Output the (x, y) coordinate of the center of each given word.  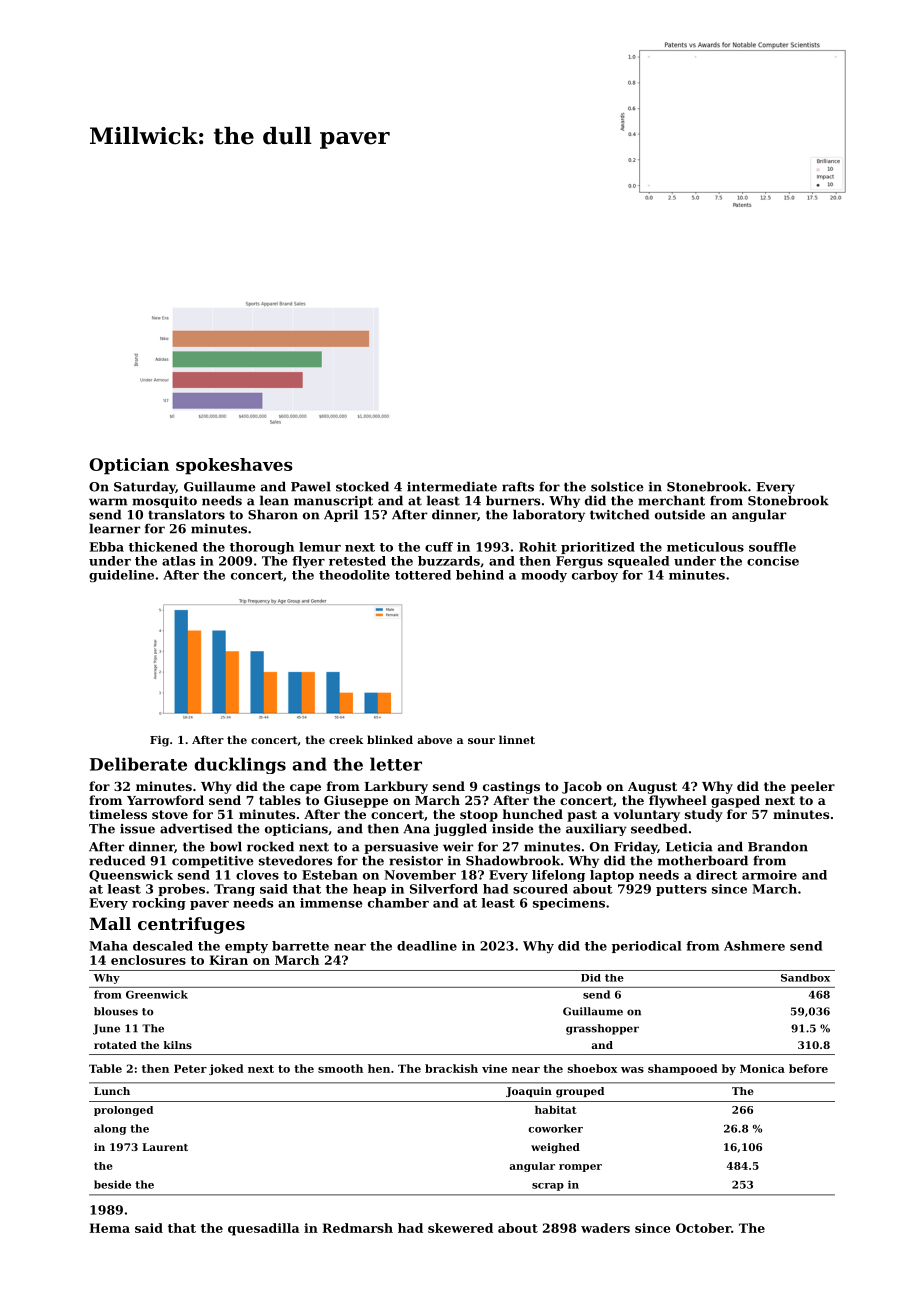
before (808, 1068)
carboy (595, 576)
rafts (518, 487)
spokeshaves (234, 466)
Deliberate (138, 764)
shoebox (593, 1068)
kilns (178, 1045)
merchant (671, 500)
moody (544, 576)
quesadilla (263, 1229)
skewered (460, 1228)
